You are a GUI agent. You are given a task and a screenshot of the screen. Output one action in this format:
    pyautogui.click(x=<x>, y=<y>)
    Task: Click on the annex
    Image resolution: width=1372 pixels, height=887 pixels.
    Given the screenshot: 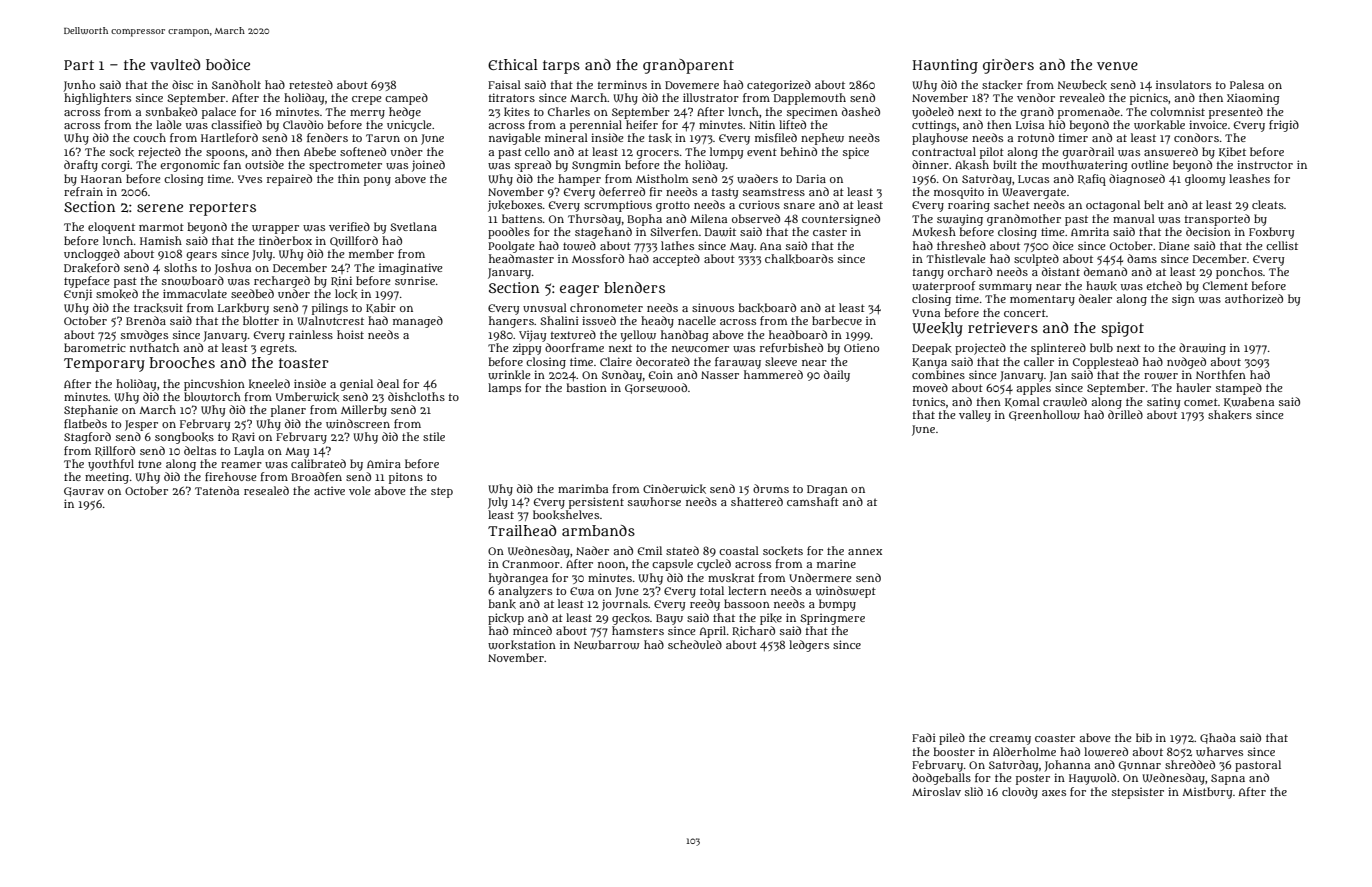 What is the action you would take?
    pyautogui.click(x=865, y=552)
